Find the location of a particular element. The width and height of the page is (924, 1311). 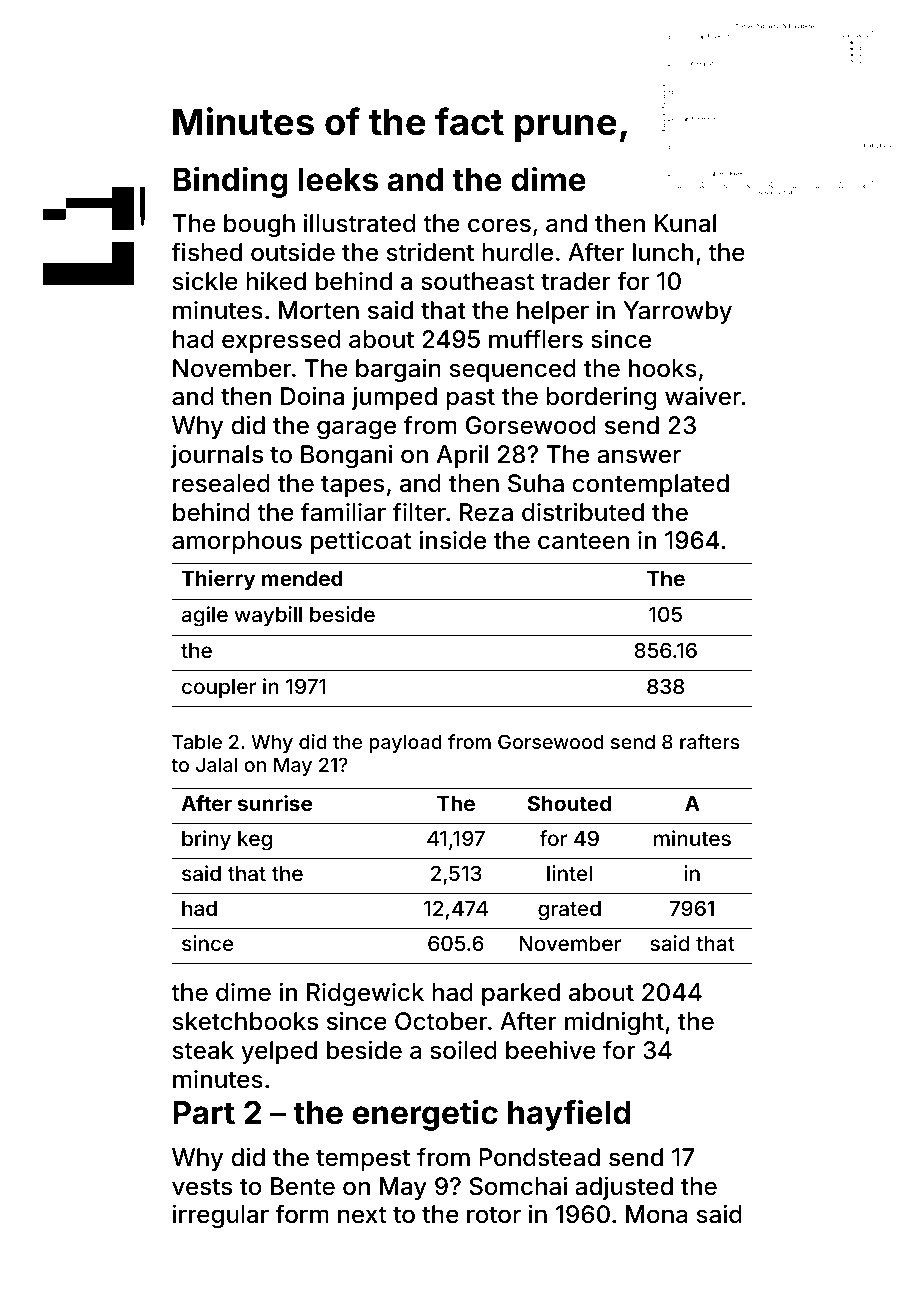

sickle is located at coordinates (205, 281).
